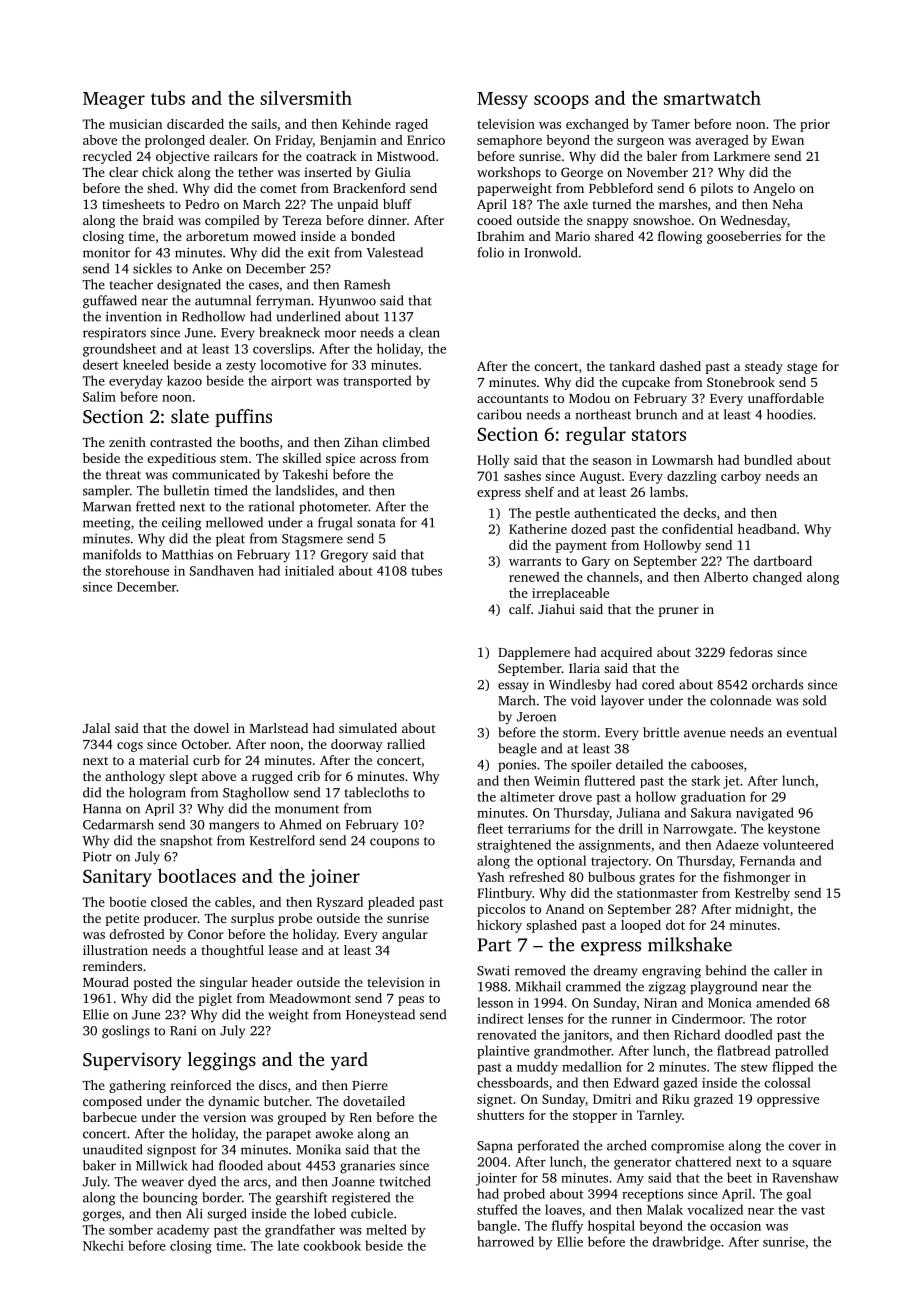  What do you see at coordinates (99, 396) in the page?
I see `Salim` at bounding box center [99, 396].
